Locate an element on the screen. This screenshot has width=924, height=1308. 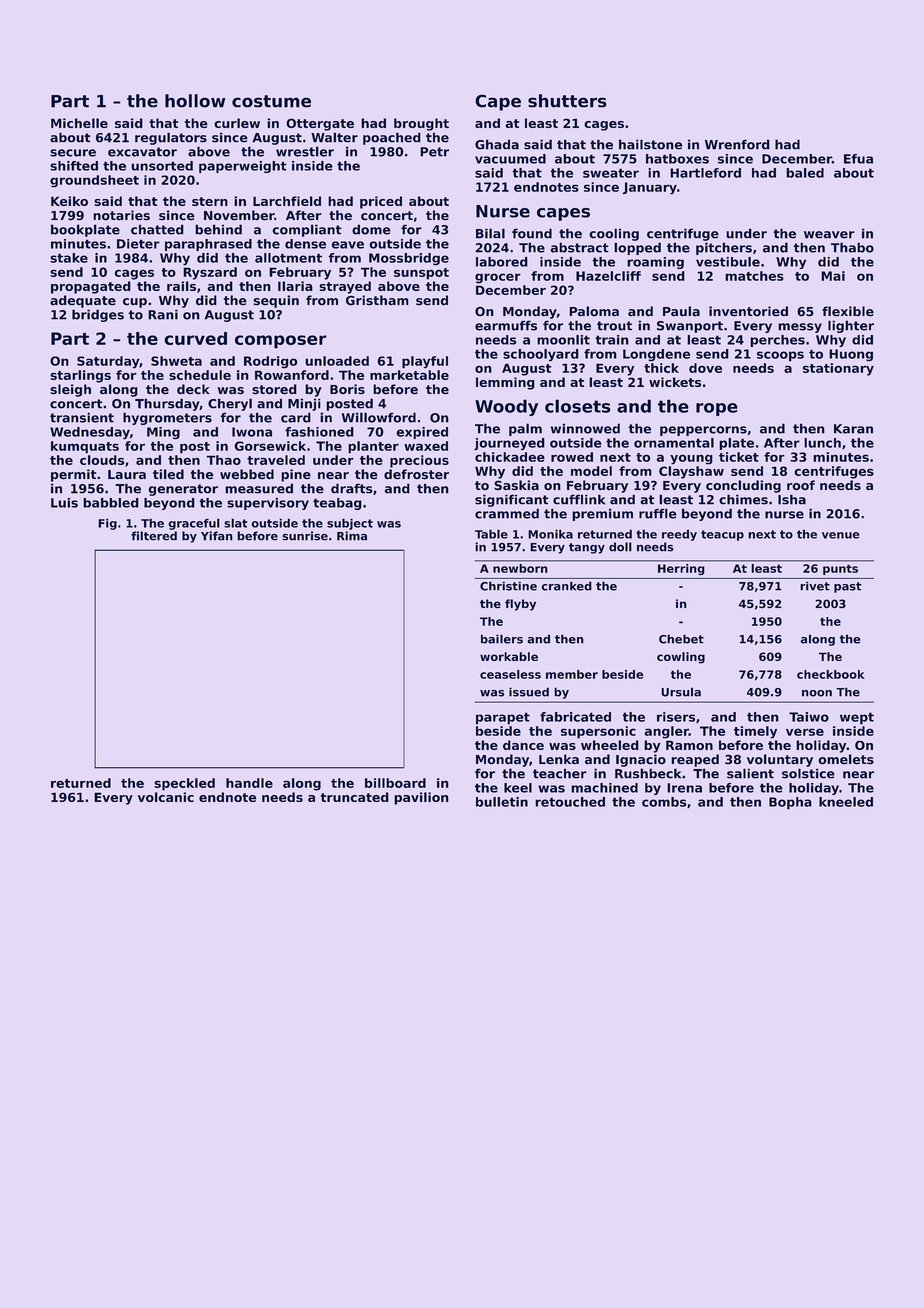
Michelle is located at coordinates (79, 123).
